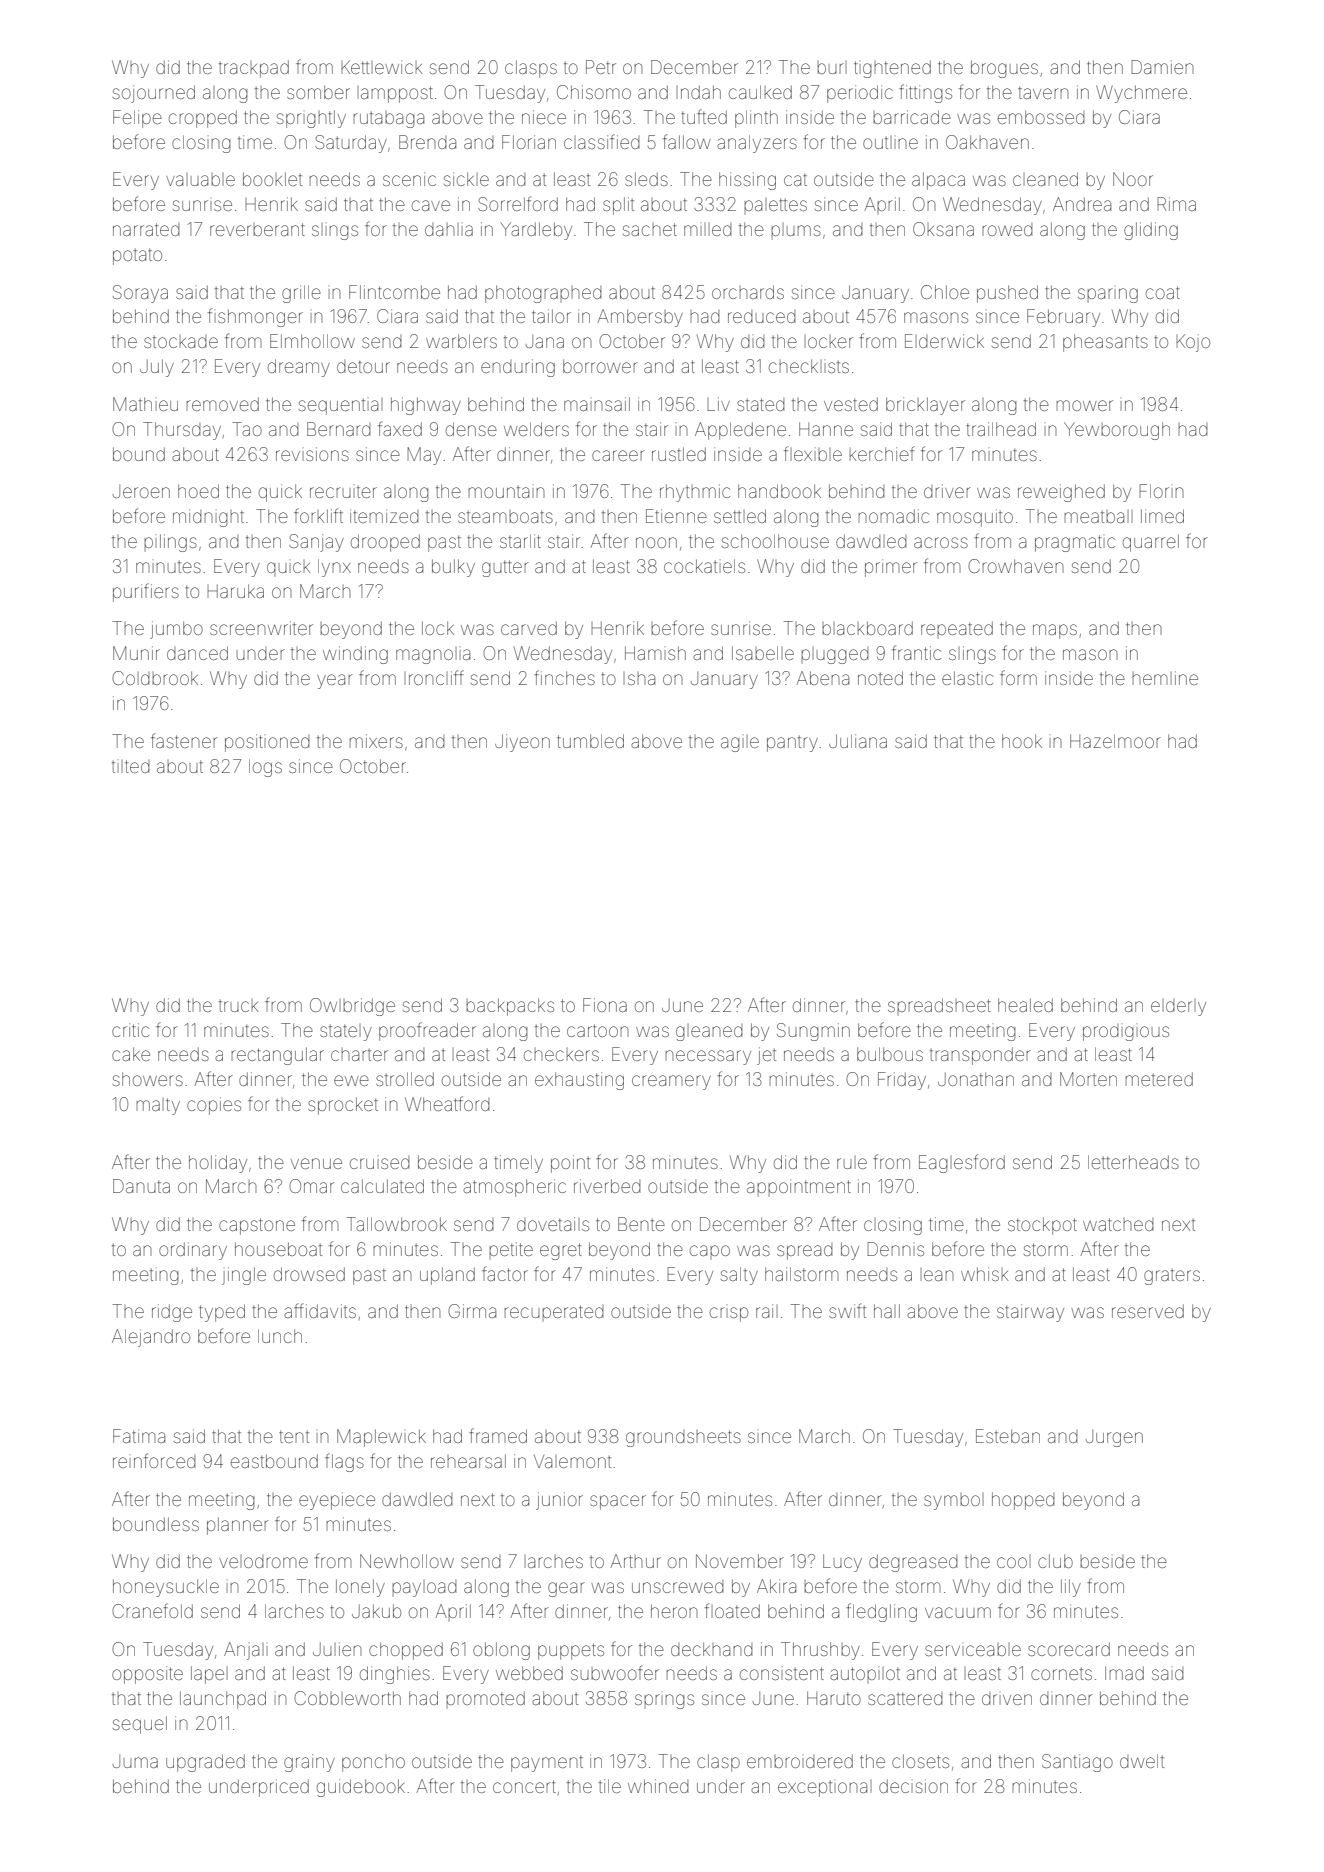  What do you see at coordinates (254, 69) in the page?
I see `trackpad` at bounding box center [254, 69].
